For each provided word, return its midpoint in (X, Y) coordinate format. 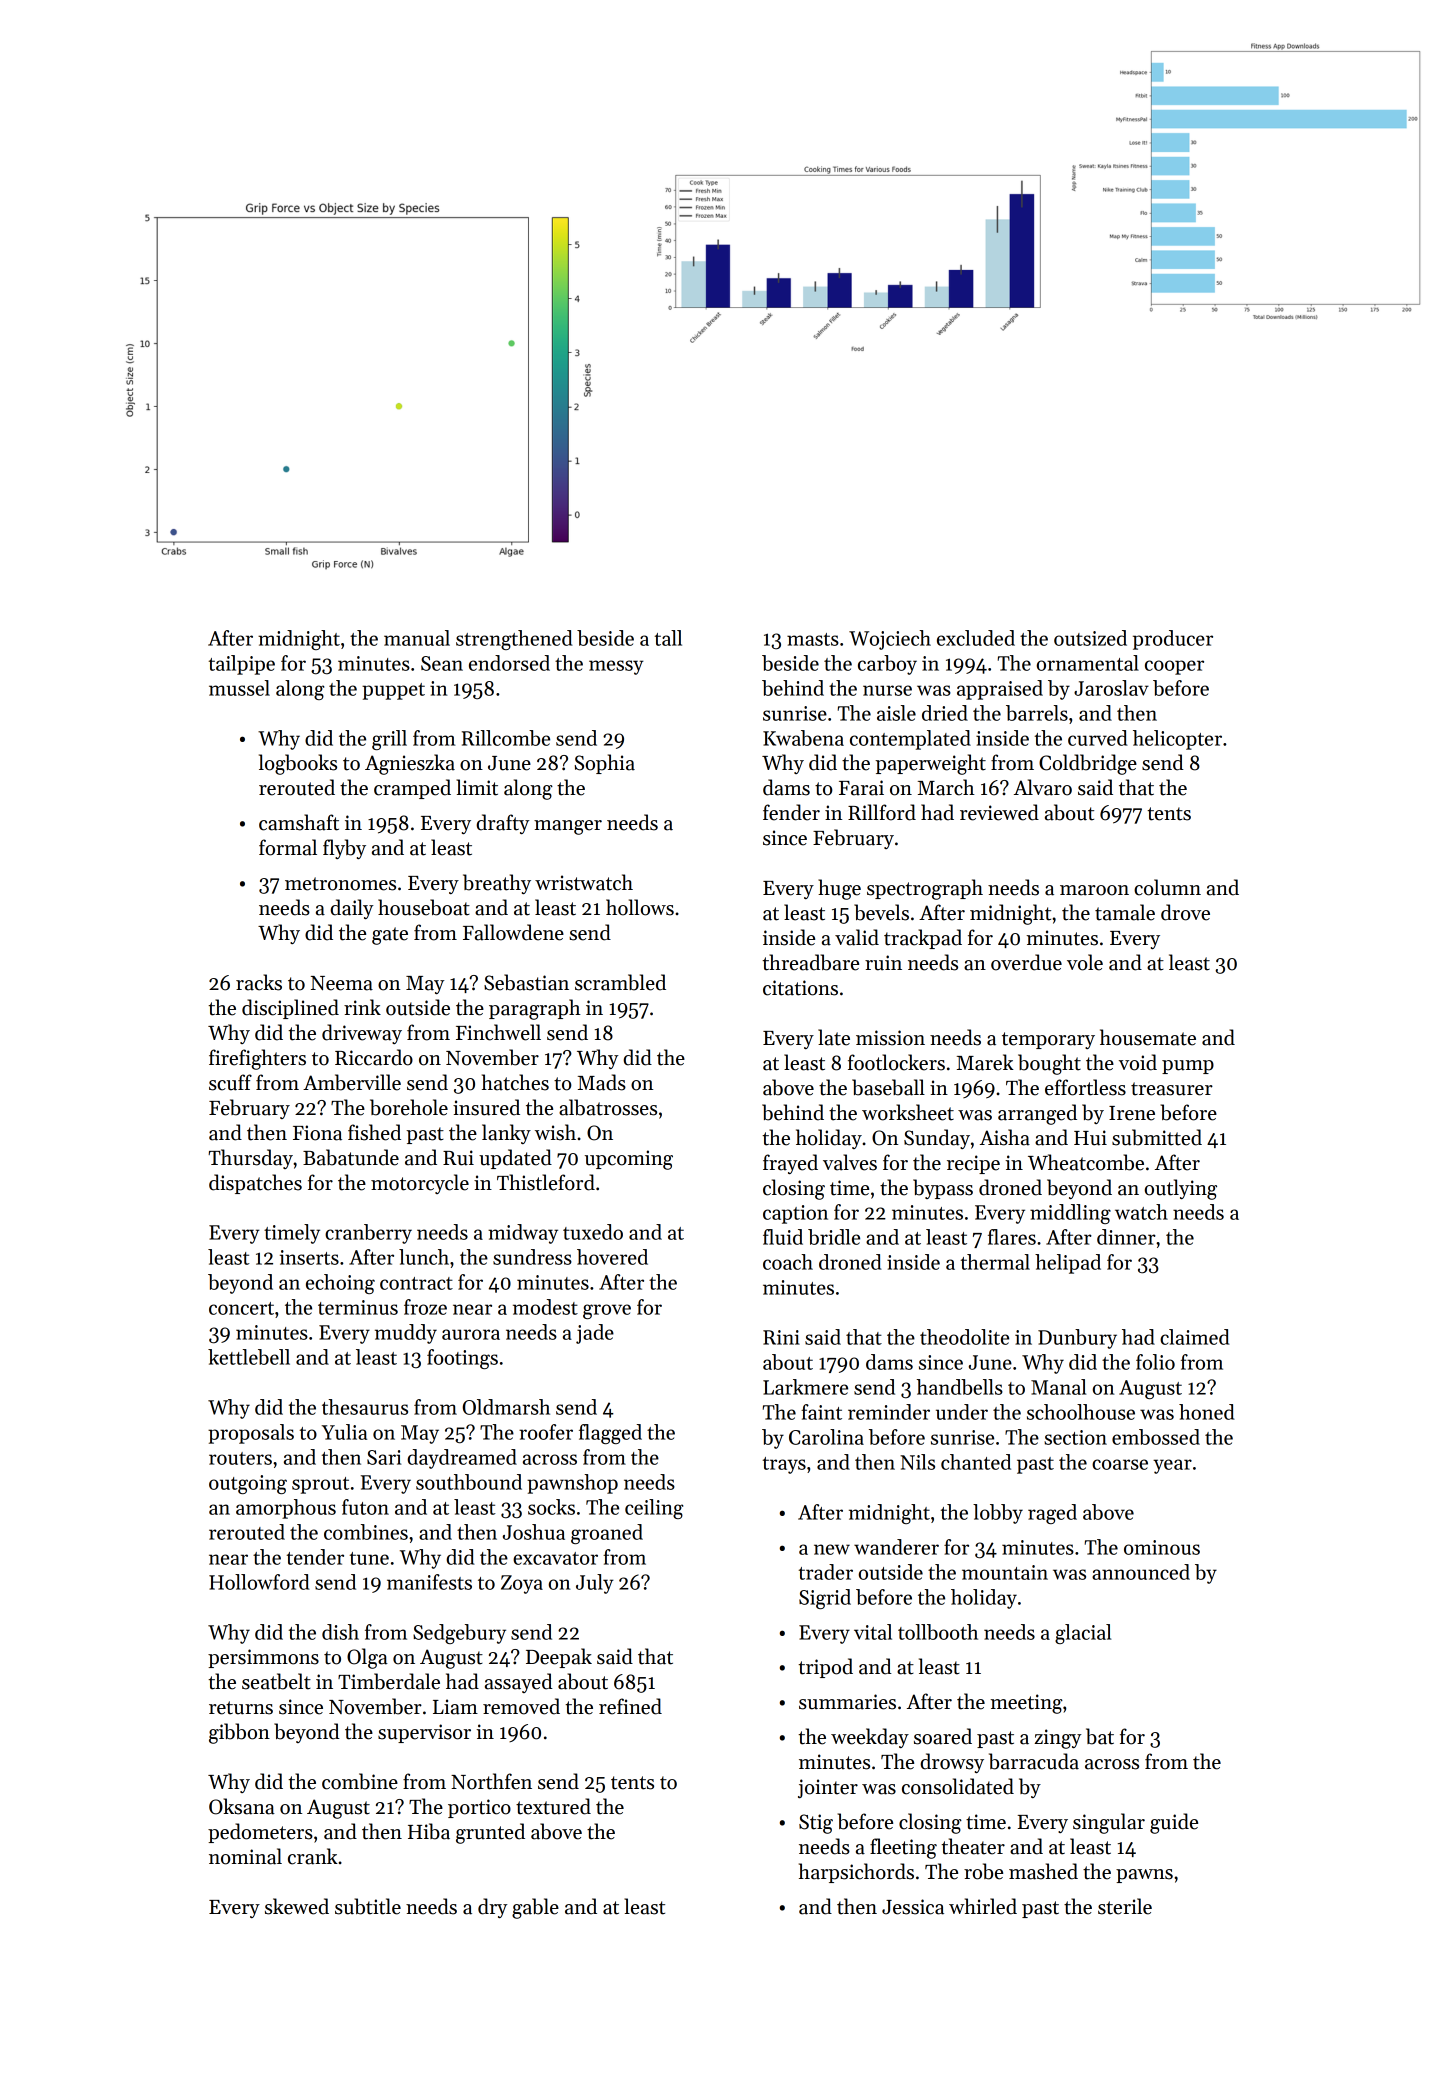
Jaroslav (1111, 688)
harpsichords (856, 1873)
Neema (342, 983)
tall (668, 638)
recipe (973, 1164)
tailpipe (242, 665)
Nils (917, 1462)
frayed (790, 1164)
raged (1052, 1514)
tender (315, 1557)
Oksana (242, 1806)
